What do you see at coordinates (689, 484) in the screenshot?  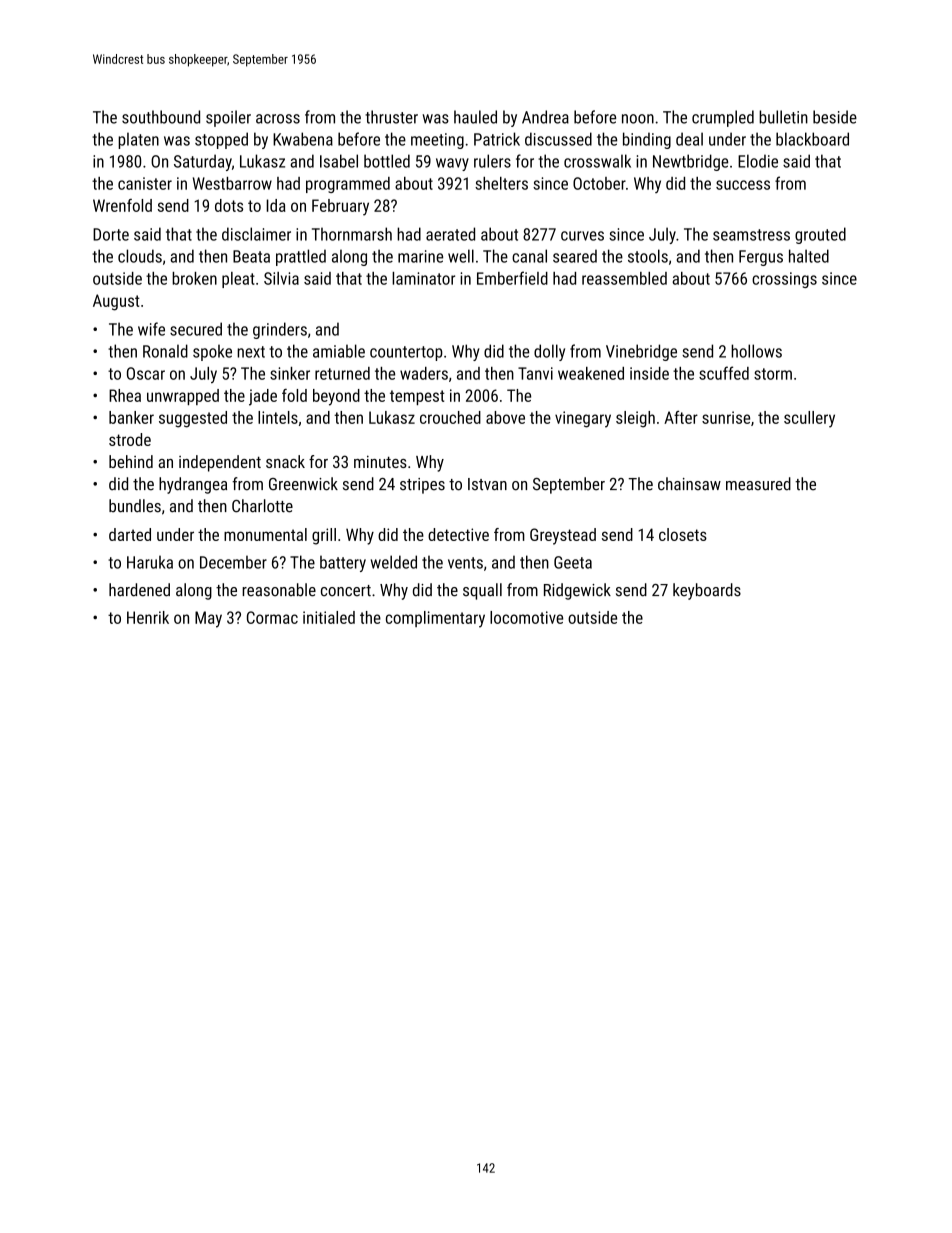 I see `chainsaw` at bounding box center [689, 484].
